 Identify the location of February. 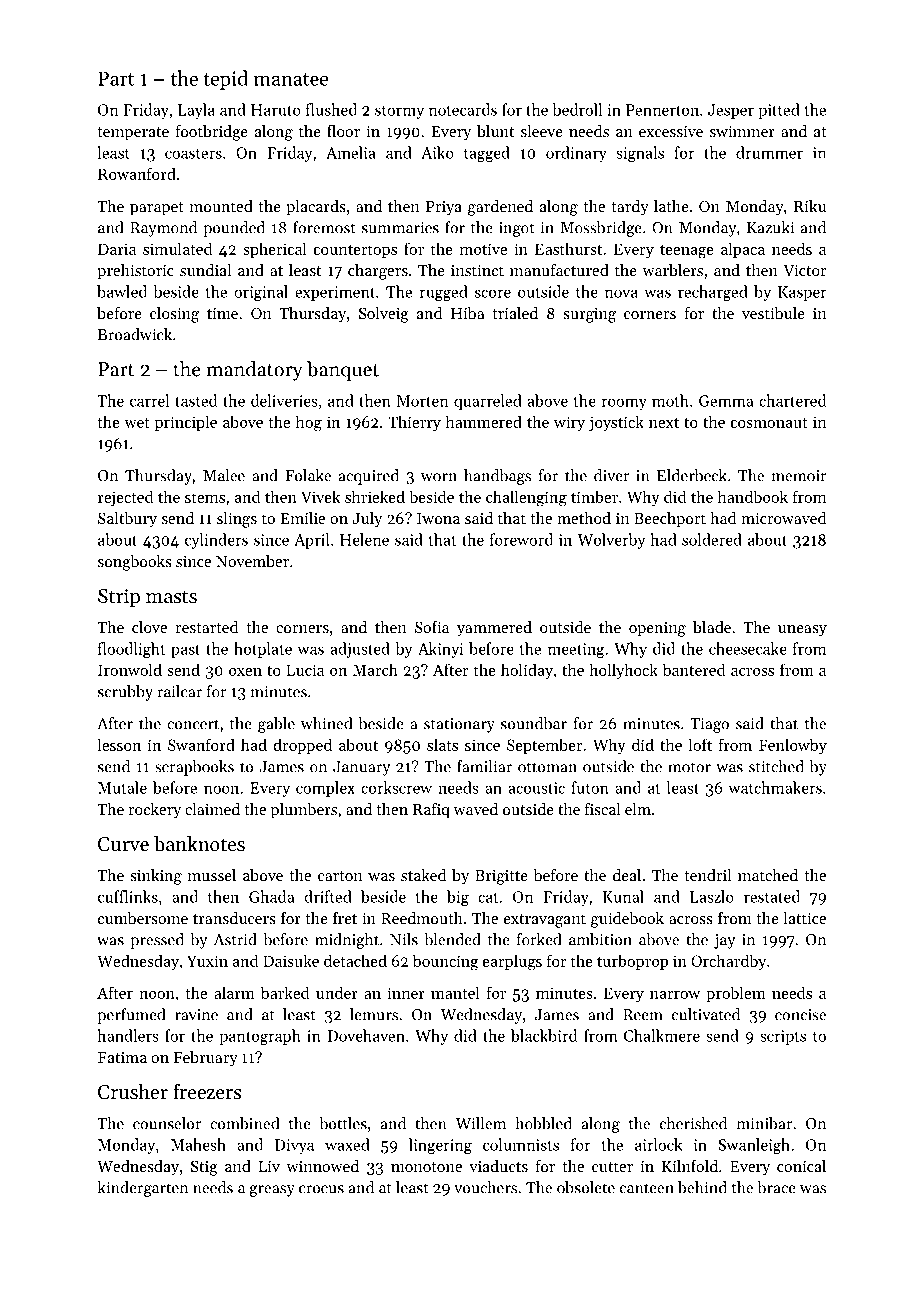
(206, 1059).
